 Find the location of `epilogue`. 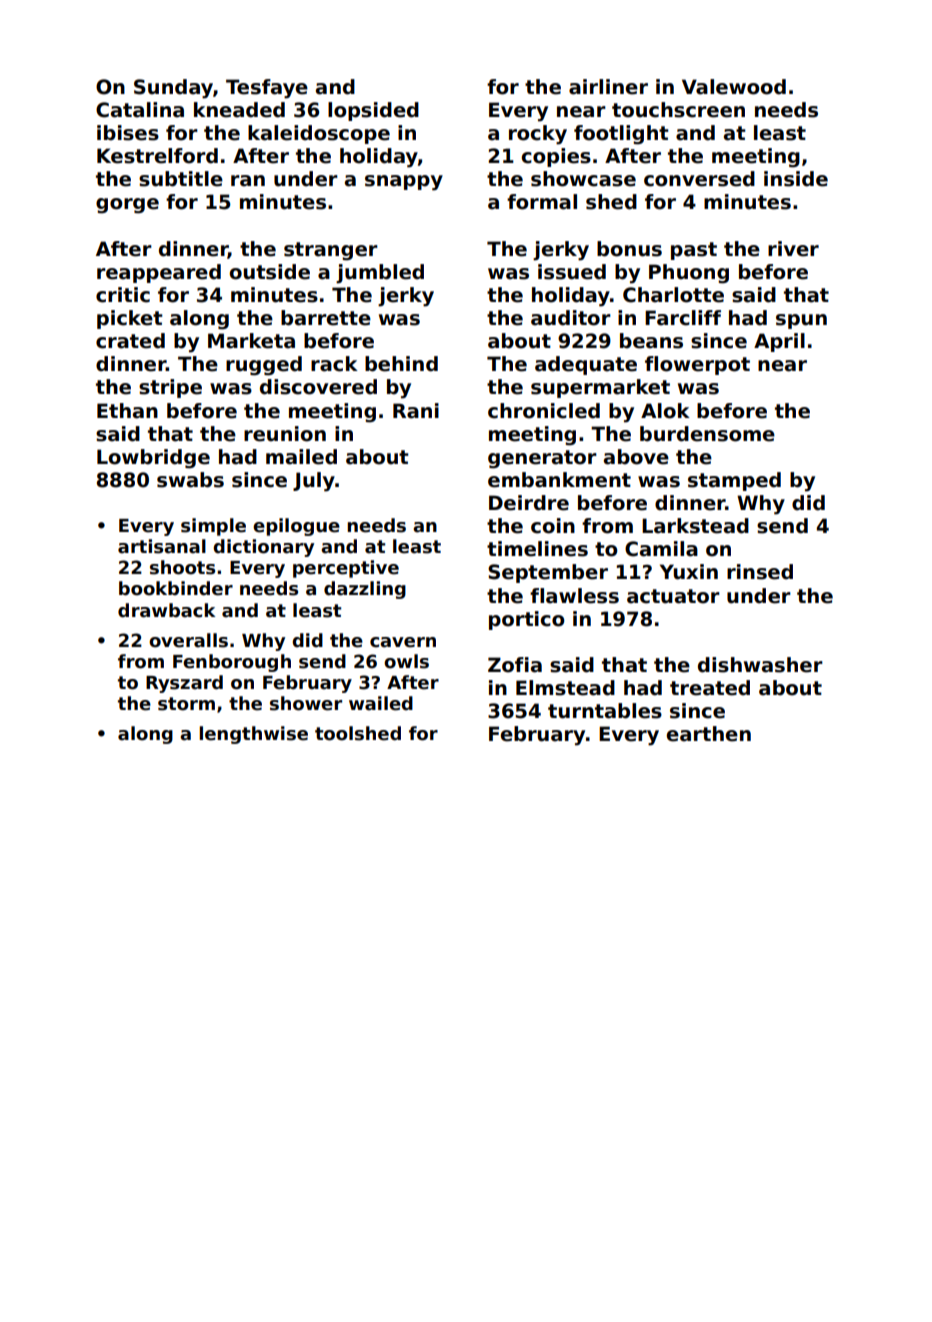

epilogue is located at coordinates (296, 527).
